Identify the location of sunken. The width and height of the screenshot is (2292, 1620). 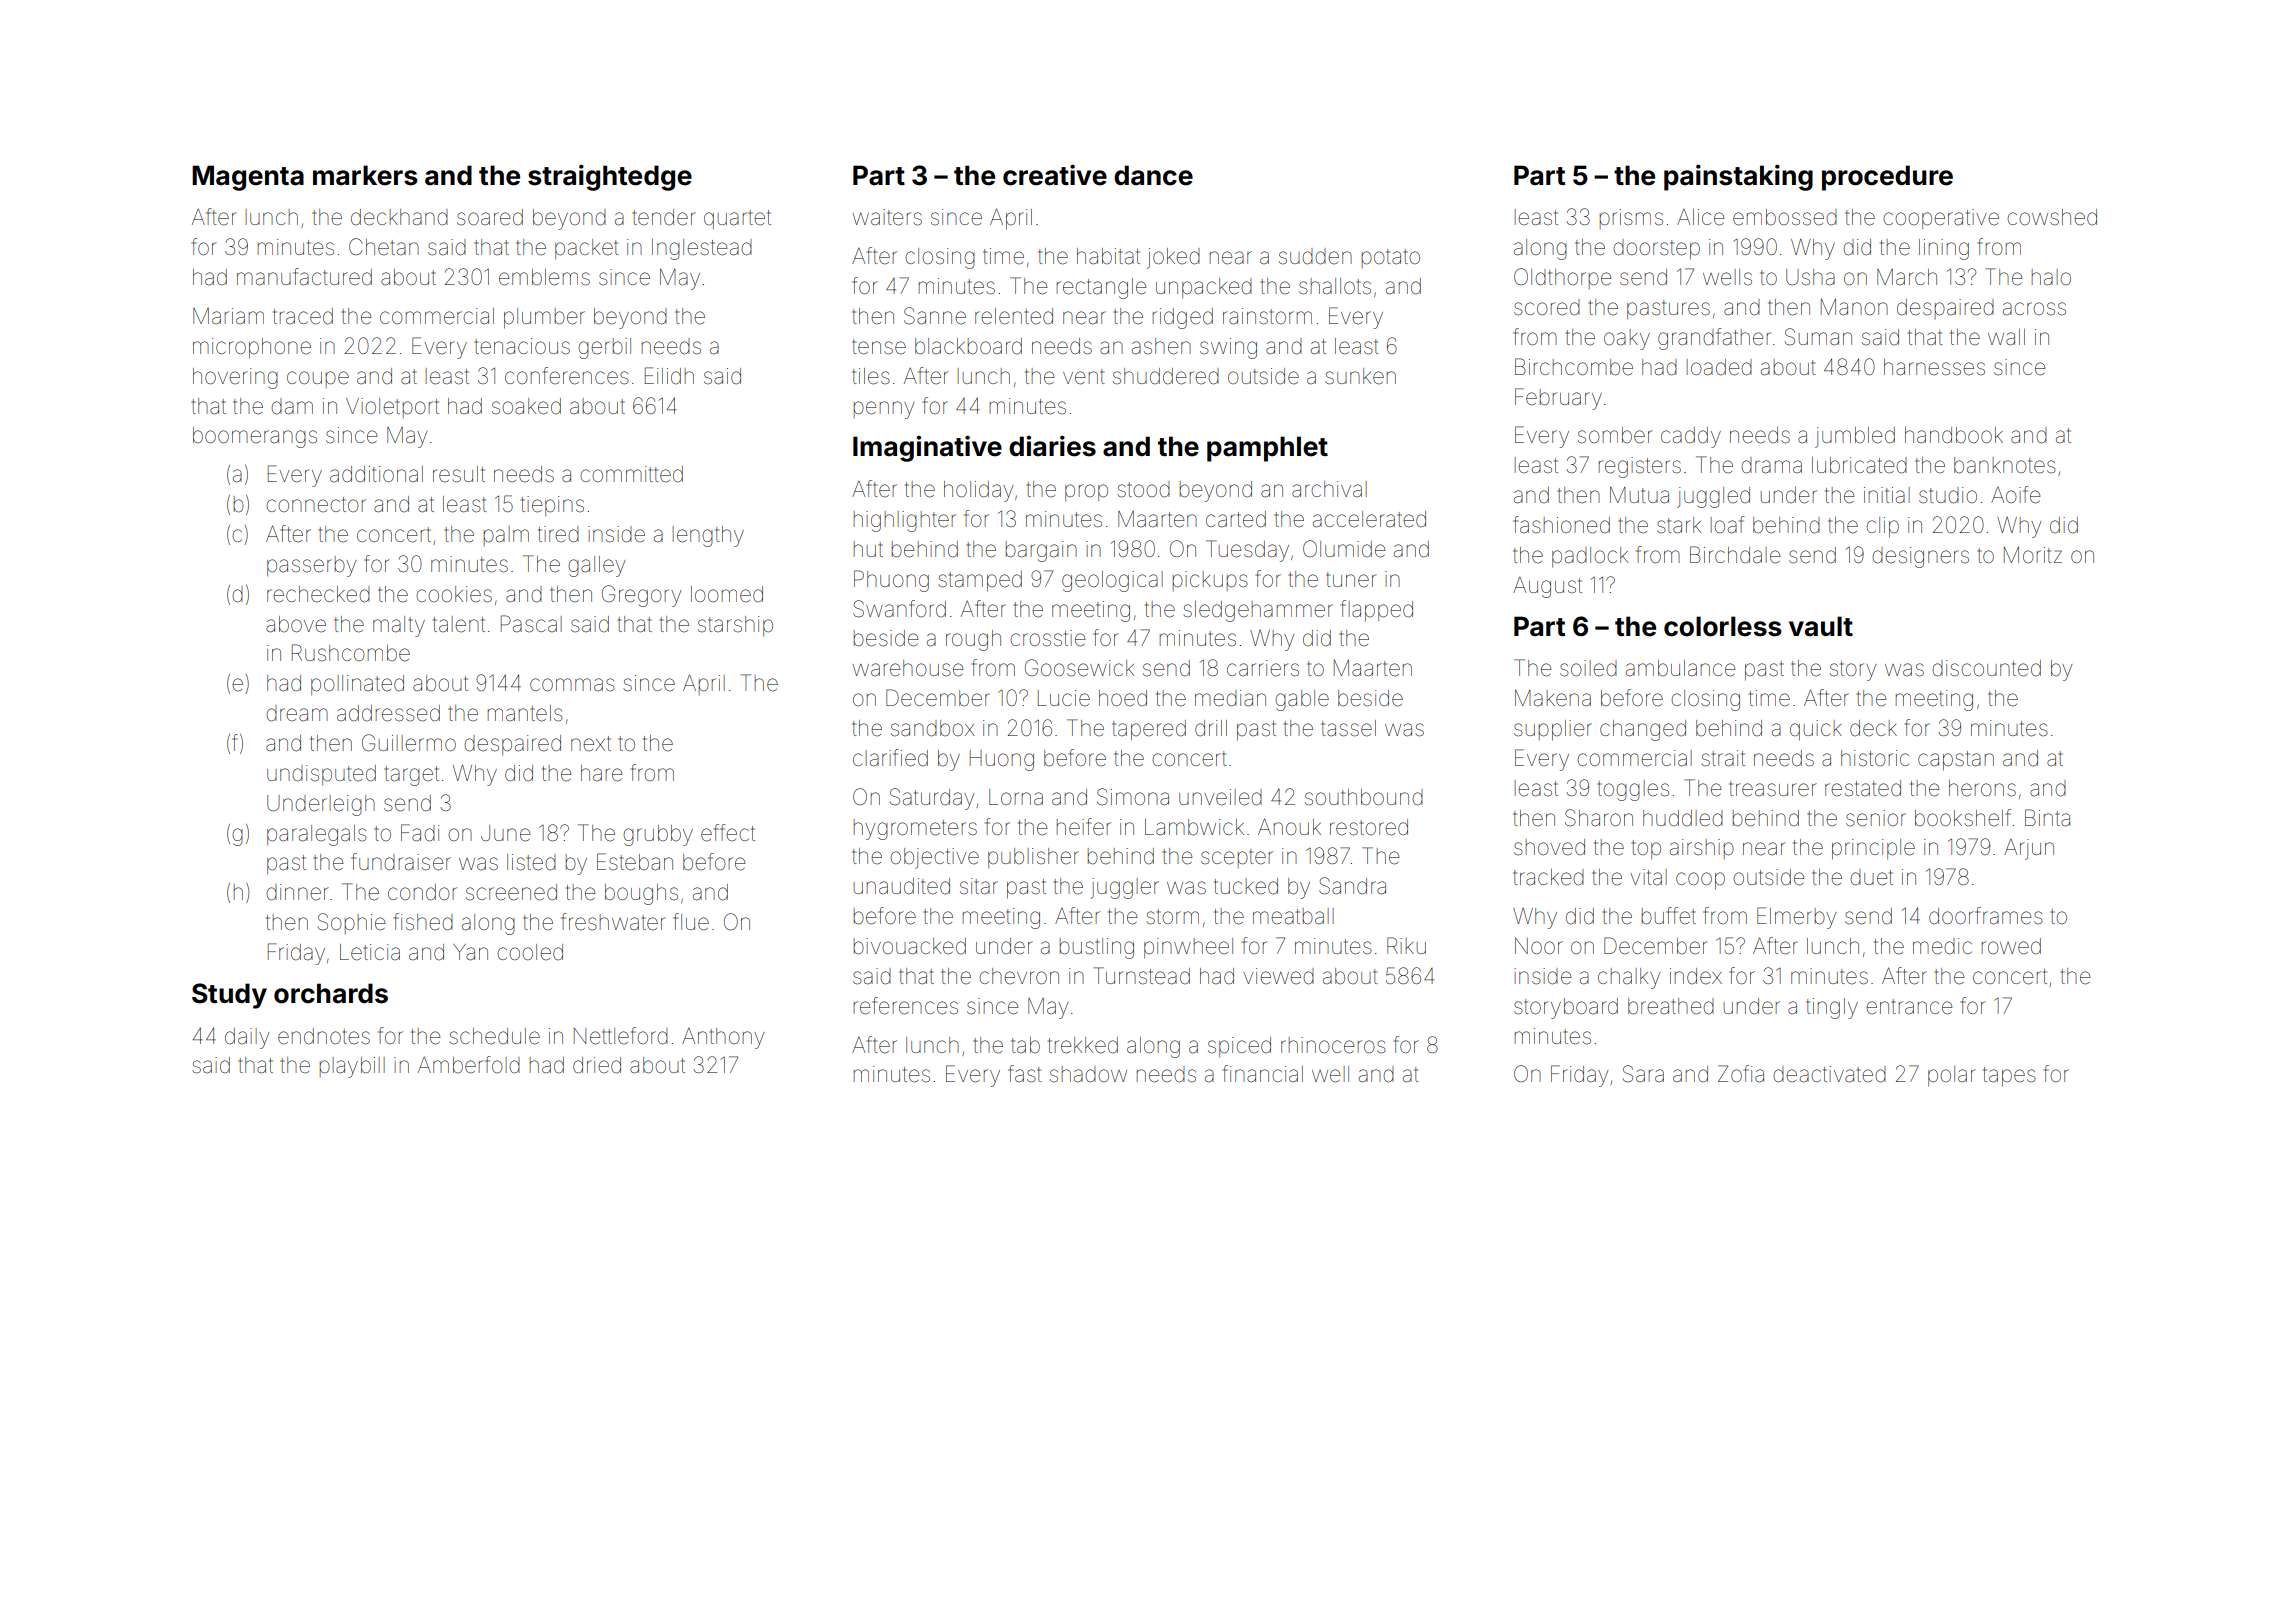
(1360, 376).
